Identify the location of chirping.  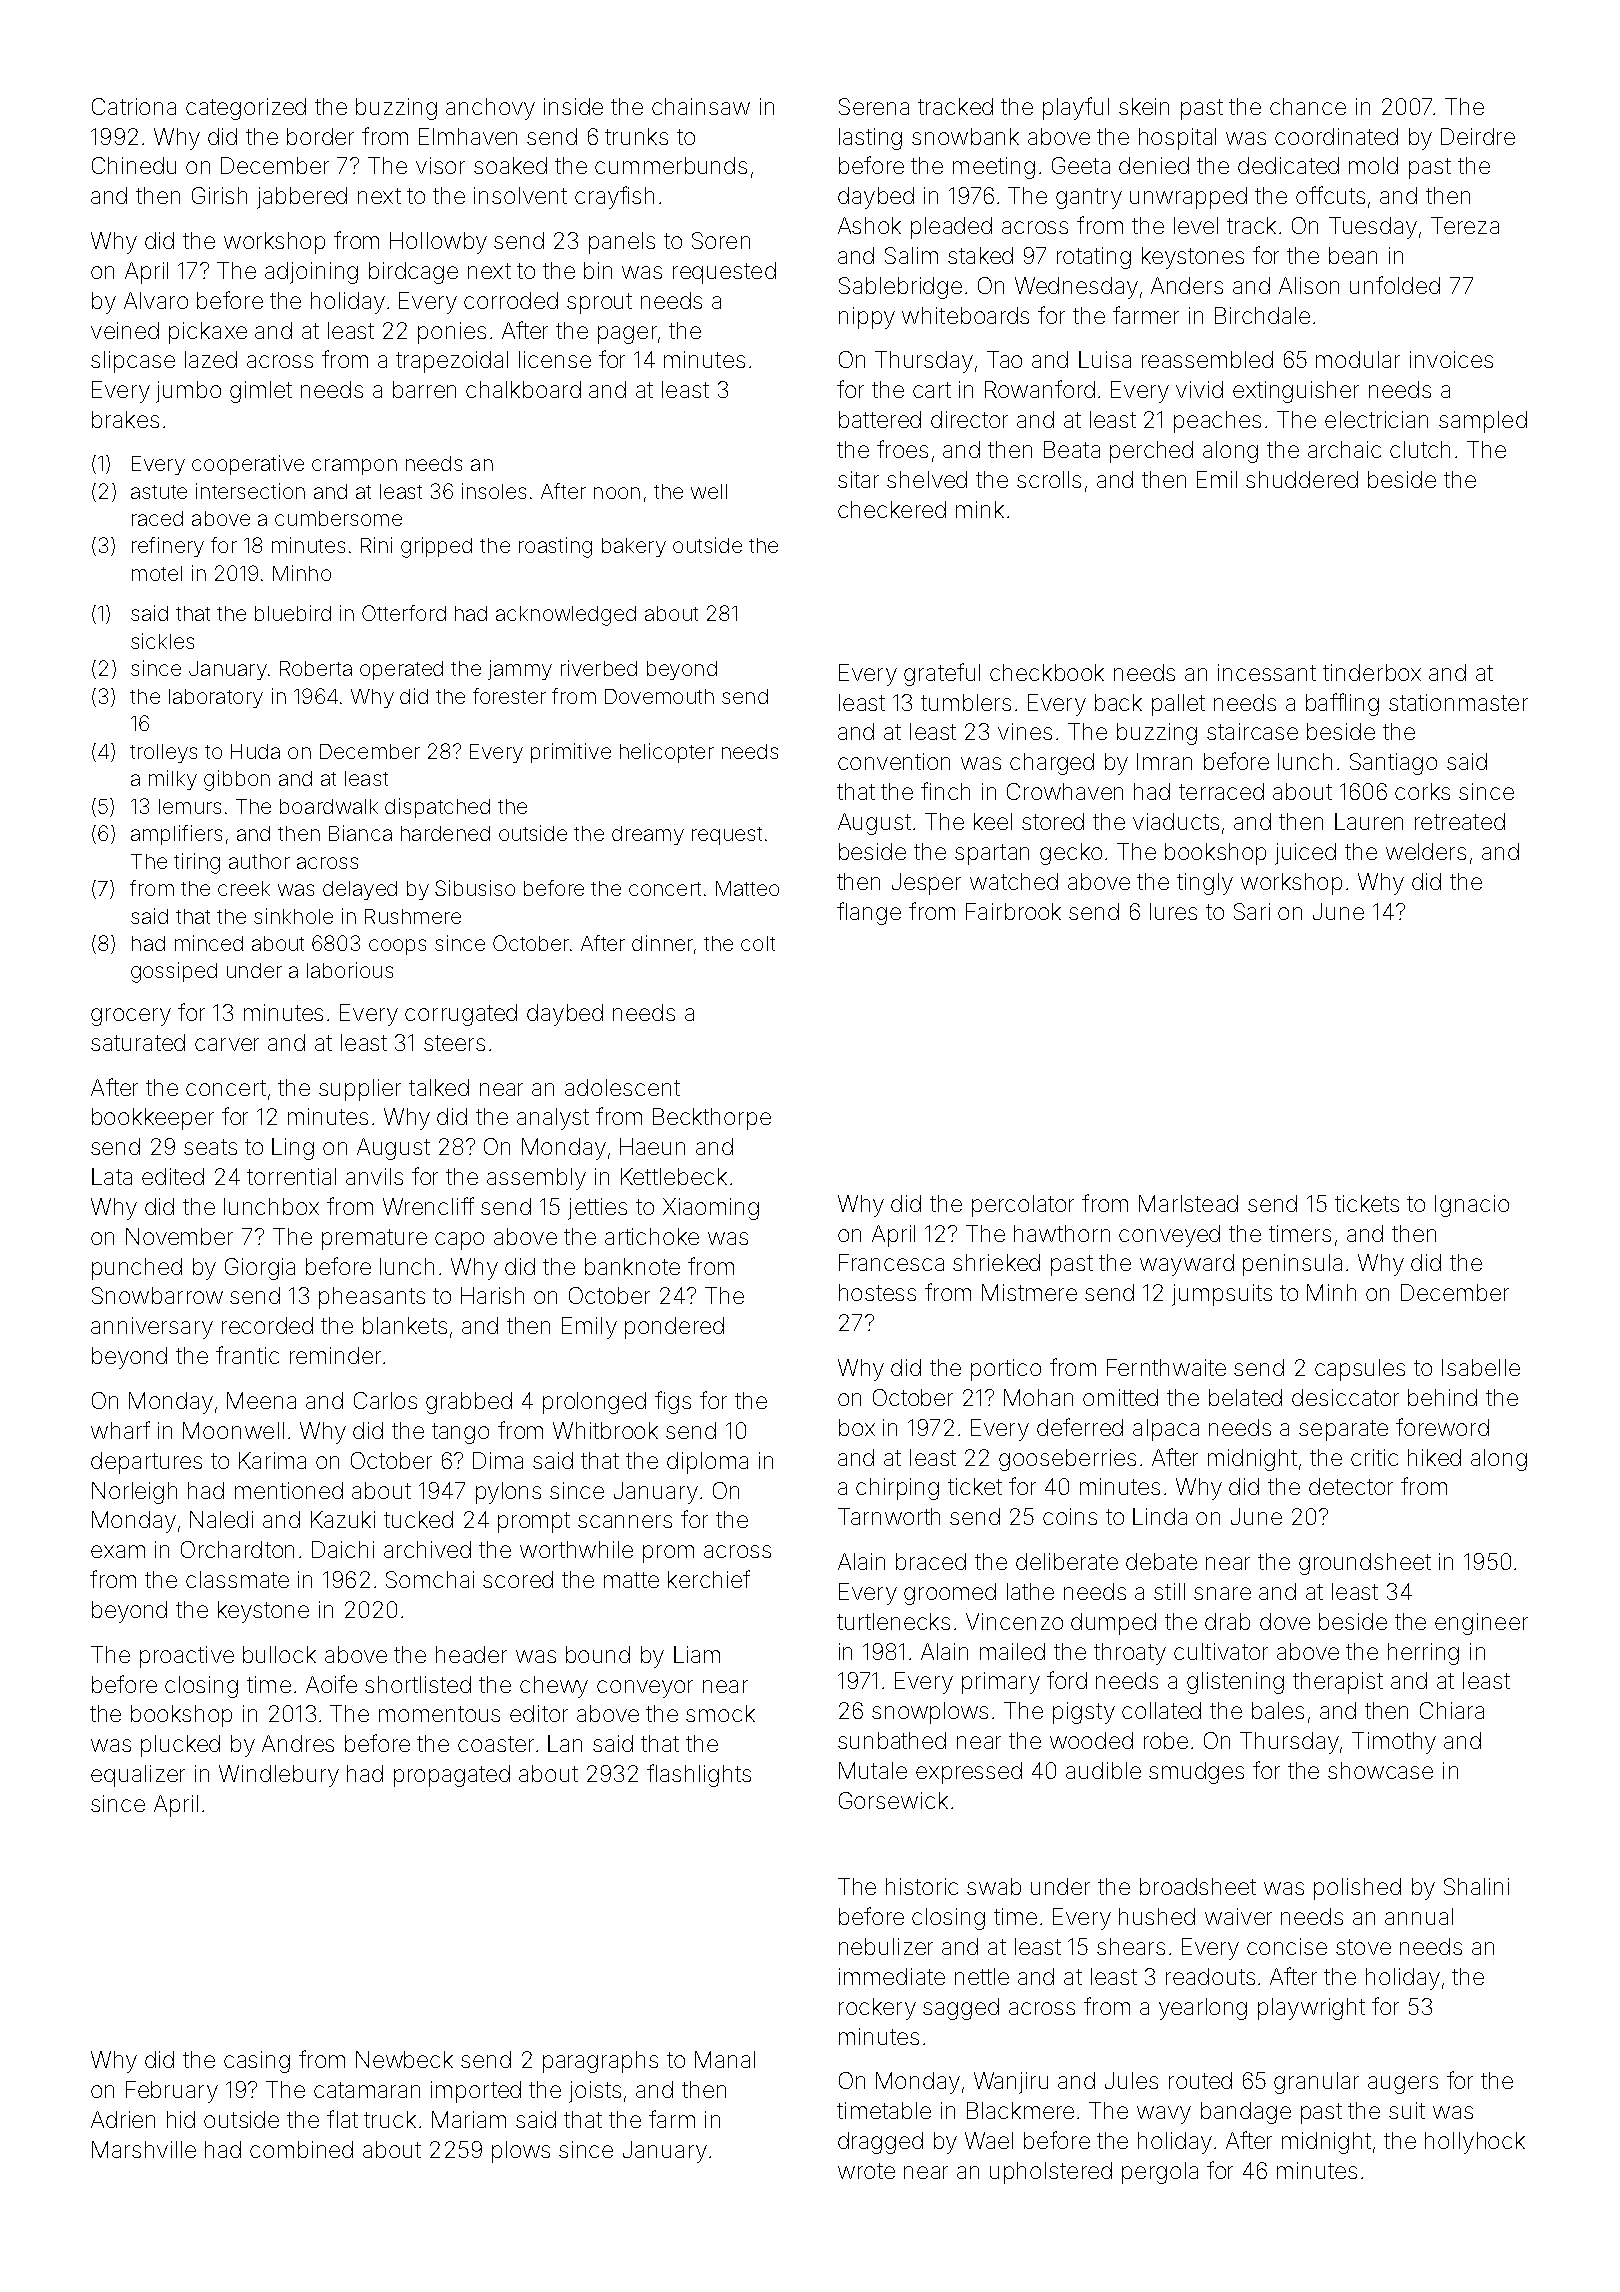
(897, 1489).
